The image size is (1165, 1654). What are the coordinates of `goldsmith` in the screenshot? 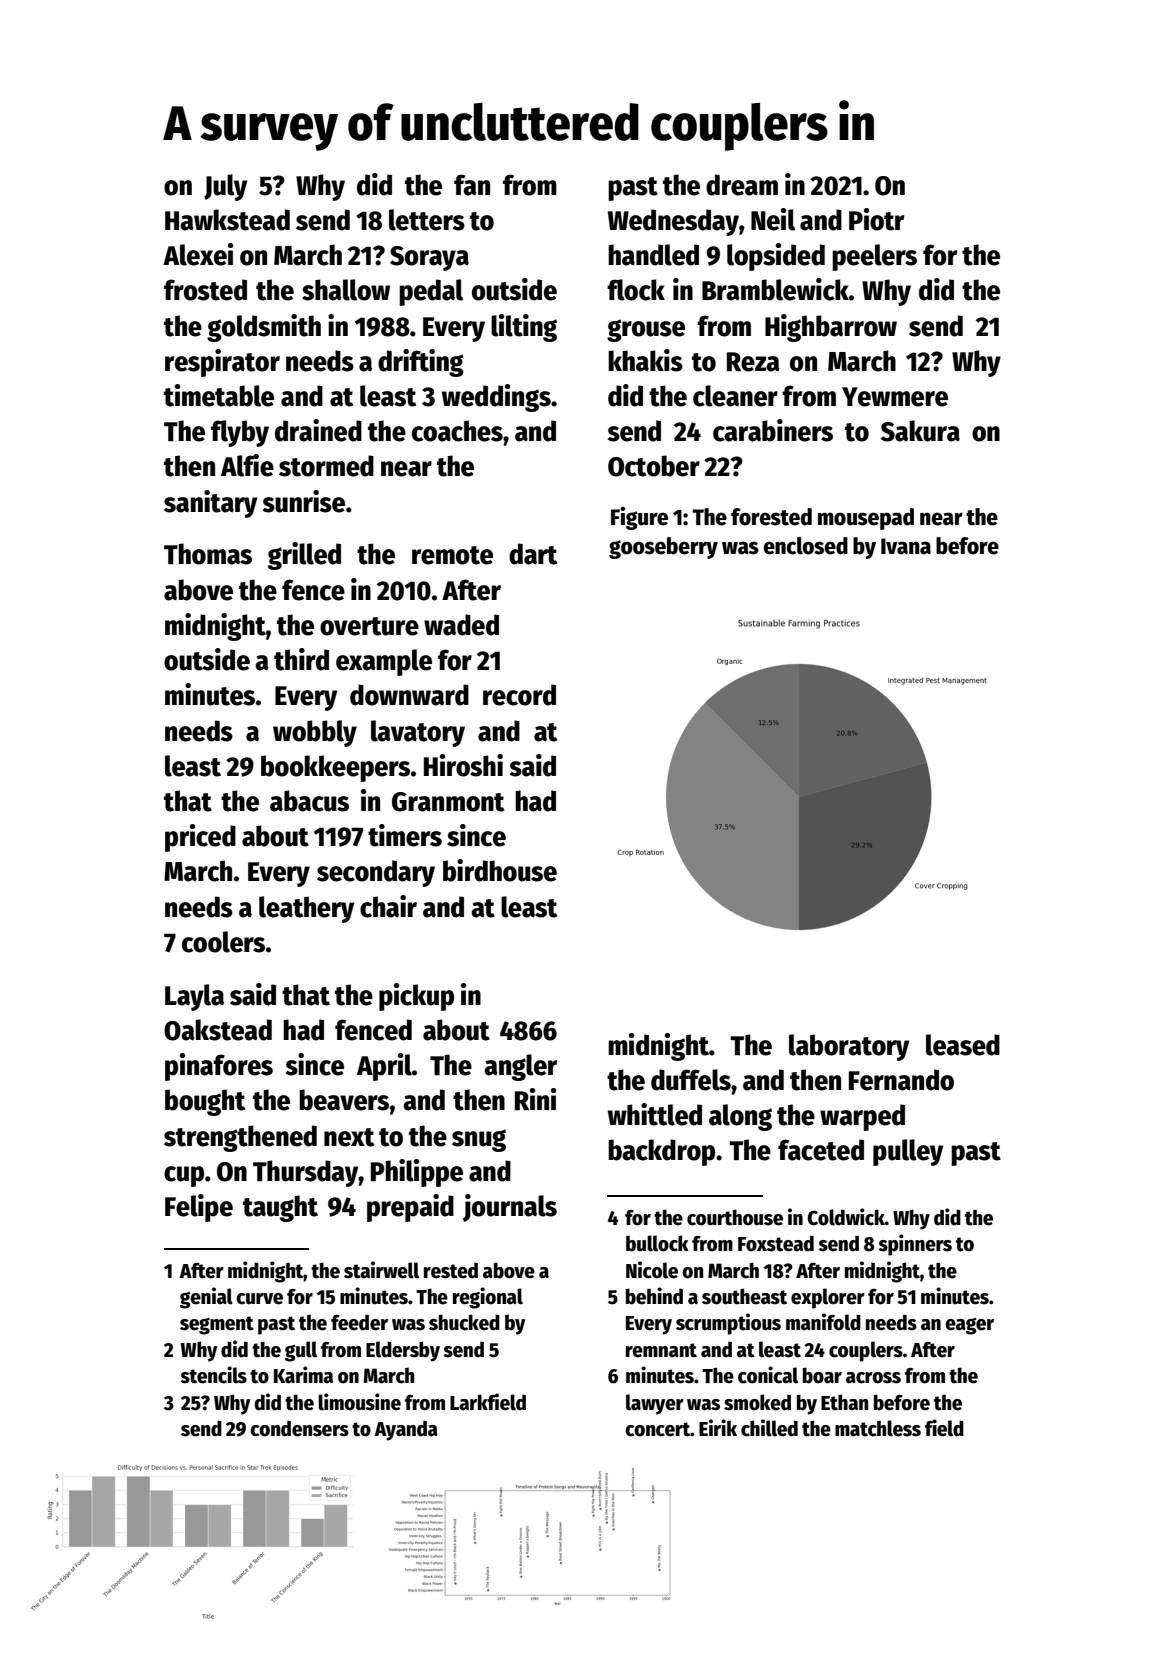 It's located at (264, 328).
